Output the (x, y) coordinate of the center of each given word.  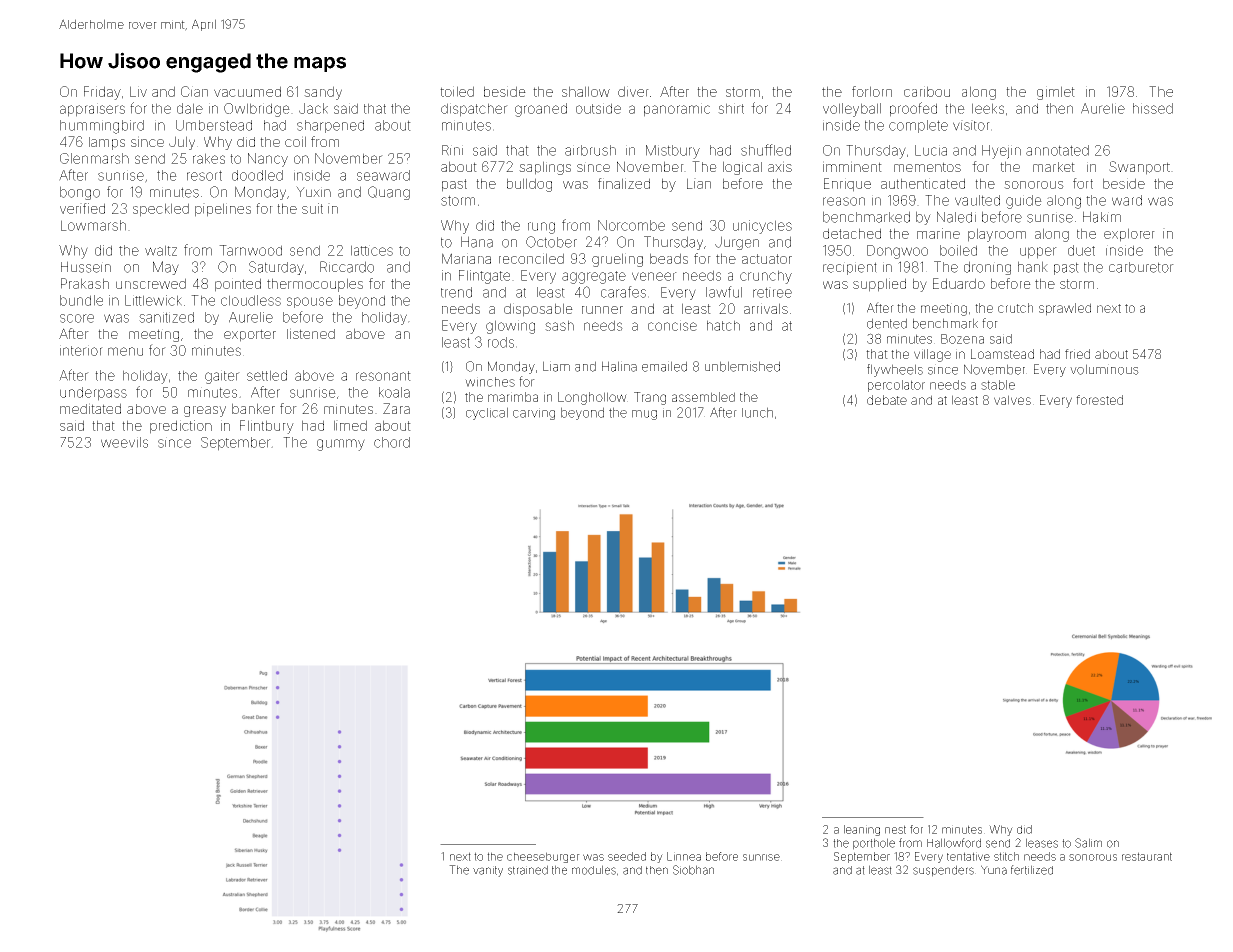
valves (1012, 400)
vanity (488, 871)
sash (559, 325)
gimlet (1056, 93)
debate (887, 400)
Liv (138, 91)
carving (534, 414)
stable (998, 385)
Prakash (85, 283)
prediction (181, 427)
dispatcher (474, 110)
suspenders (943, 871)
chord (392, 442)
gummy (341, 445)
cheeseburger (543, 857)
